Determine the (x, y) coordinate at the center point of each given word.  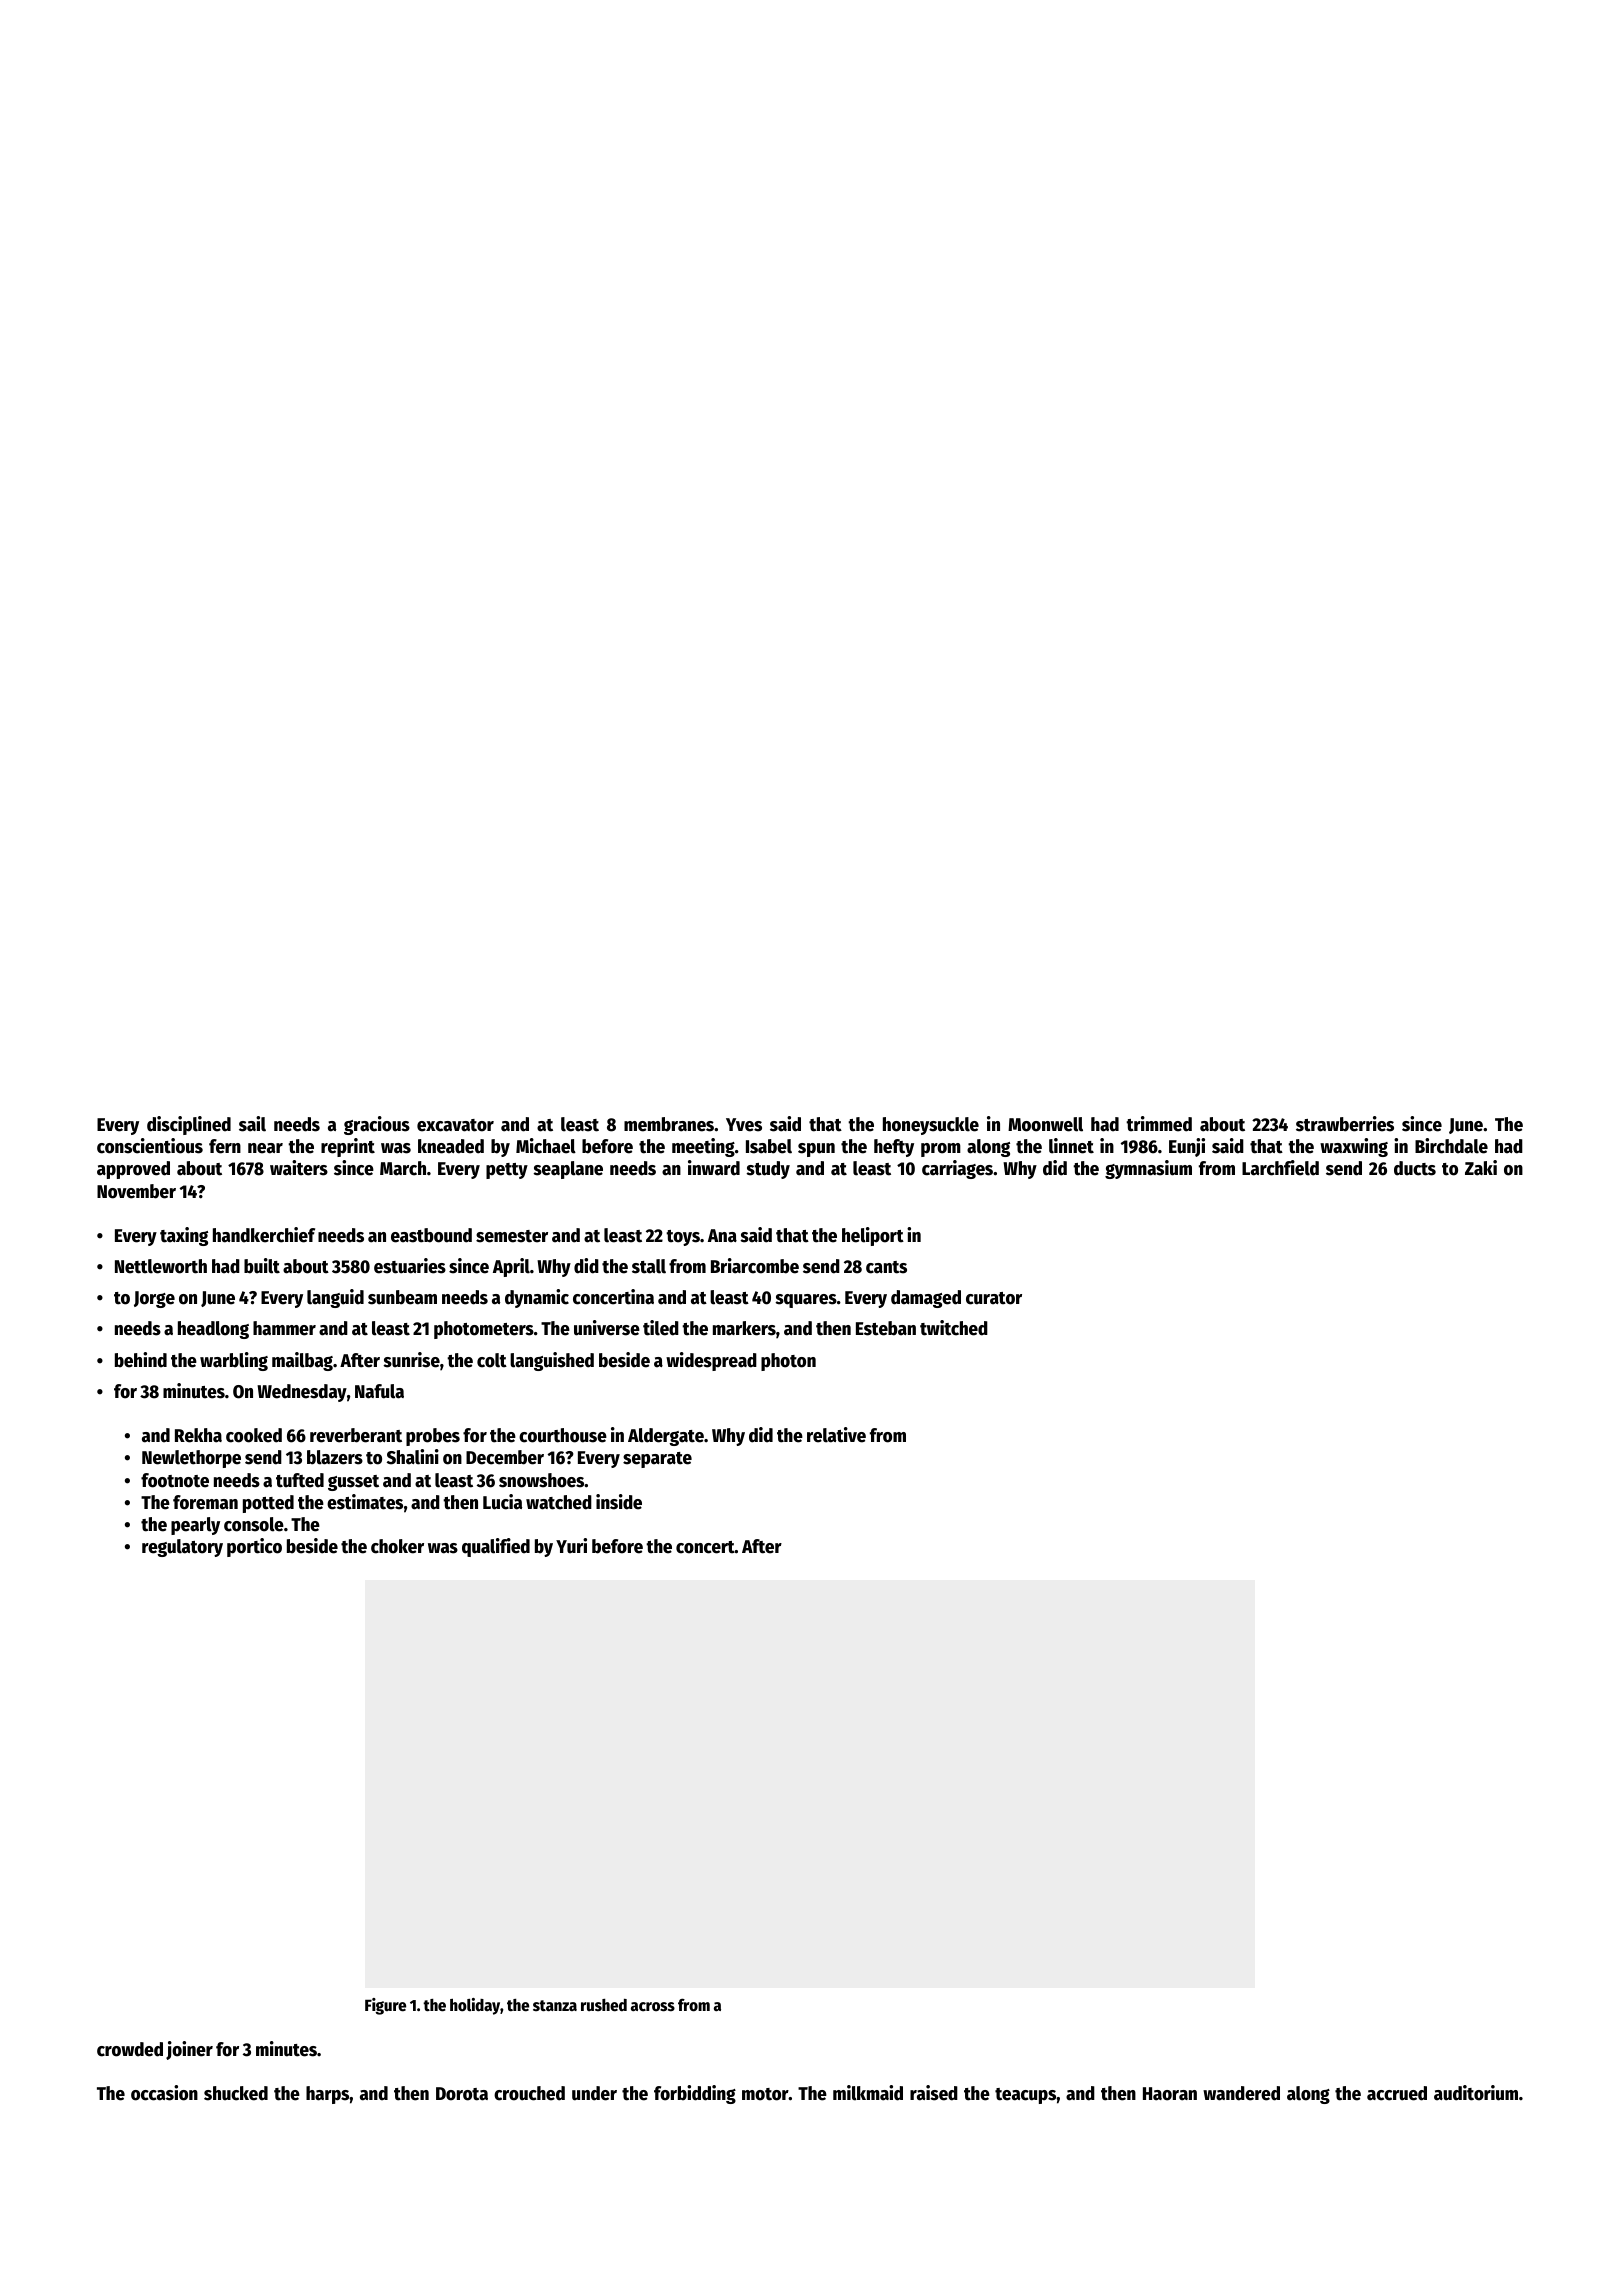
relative (836, 1435)
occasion (164, 2093)
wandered (1241, 2093)
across (653, 2007)
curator (994, 1298)
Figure (385, 2006)
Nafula (379, 1391)
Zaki (1481, 1168)
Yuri (571, 1546)
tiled (661, 1328)
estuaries (410, 1266)
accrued (1397, 2093)
